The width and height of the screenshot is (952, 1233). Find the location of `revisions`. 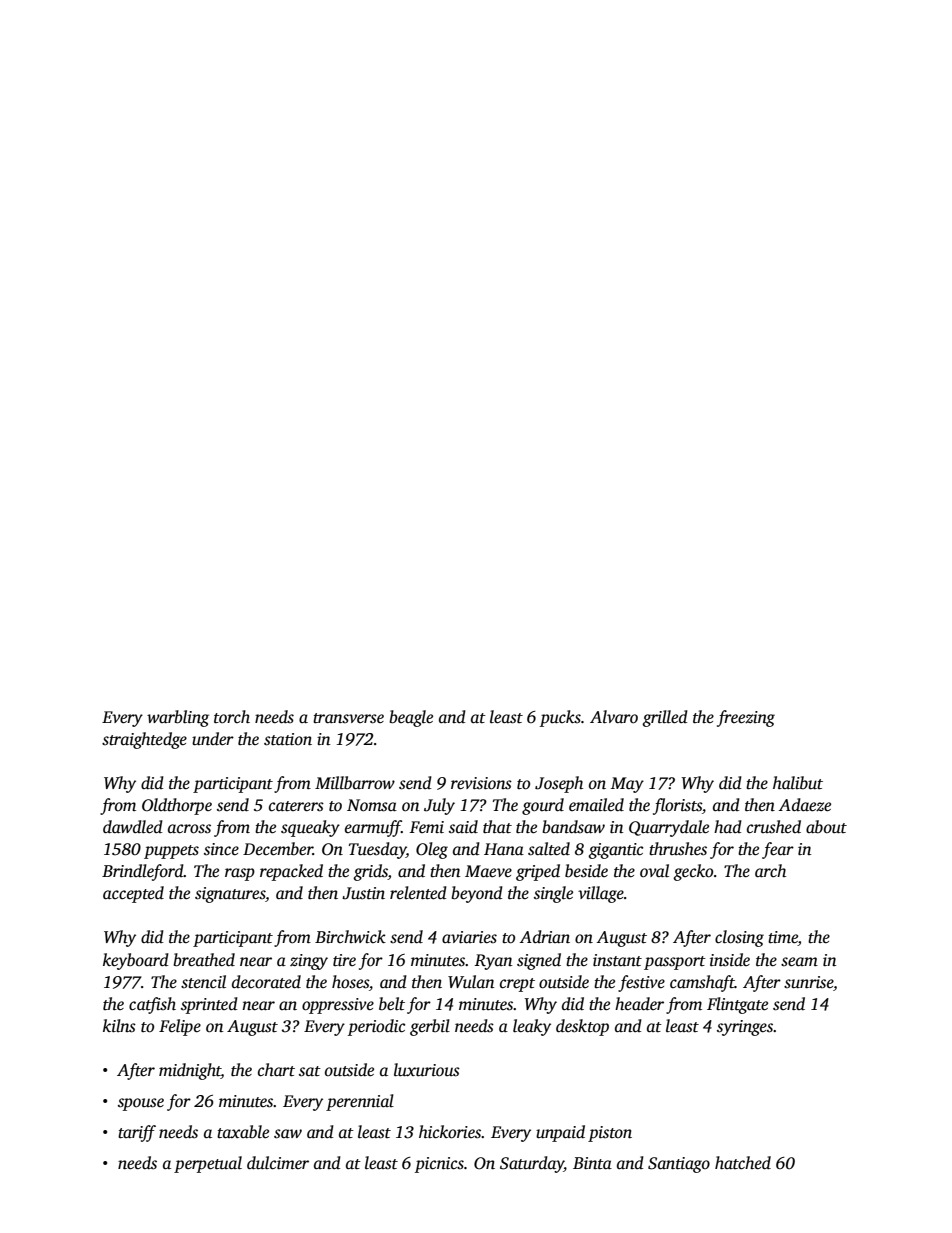

revisions is located at coordinates (481, 783).
